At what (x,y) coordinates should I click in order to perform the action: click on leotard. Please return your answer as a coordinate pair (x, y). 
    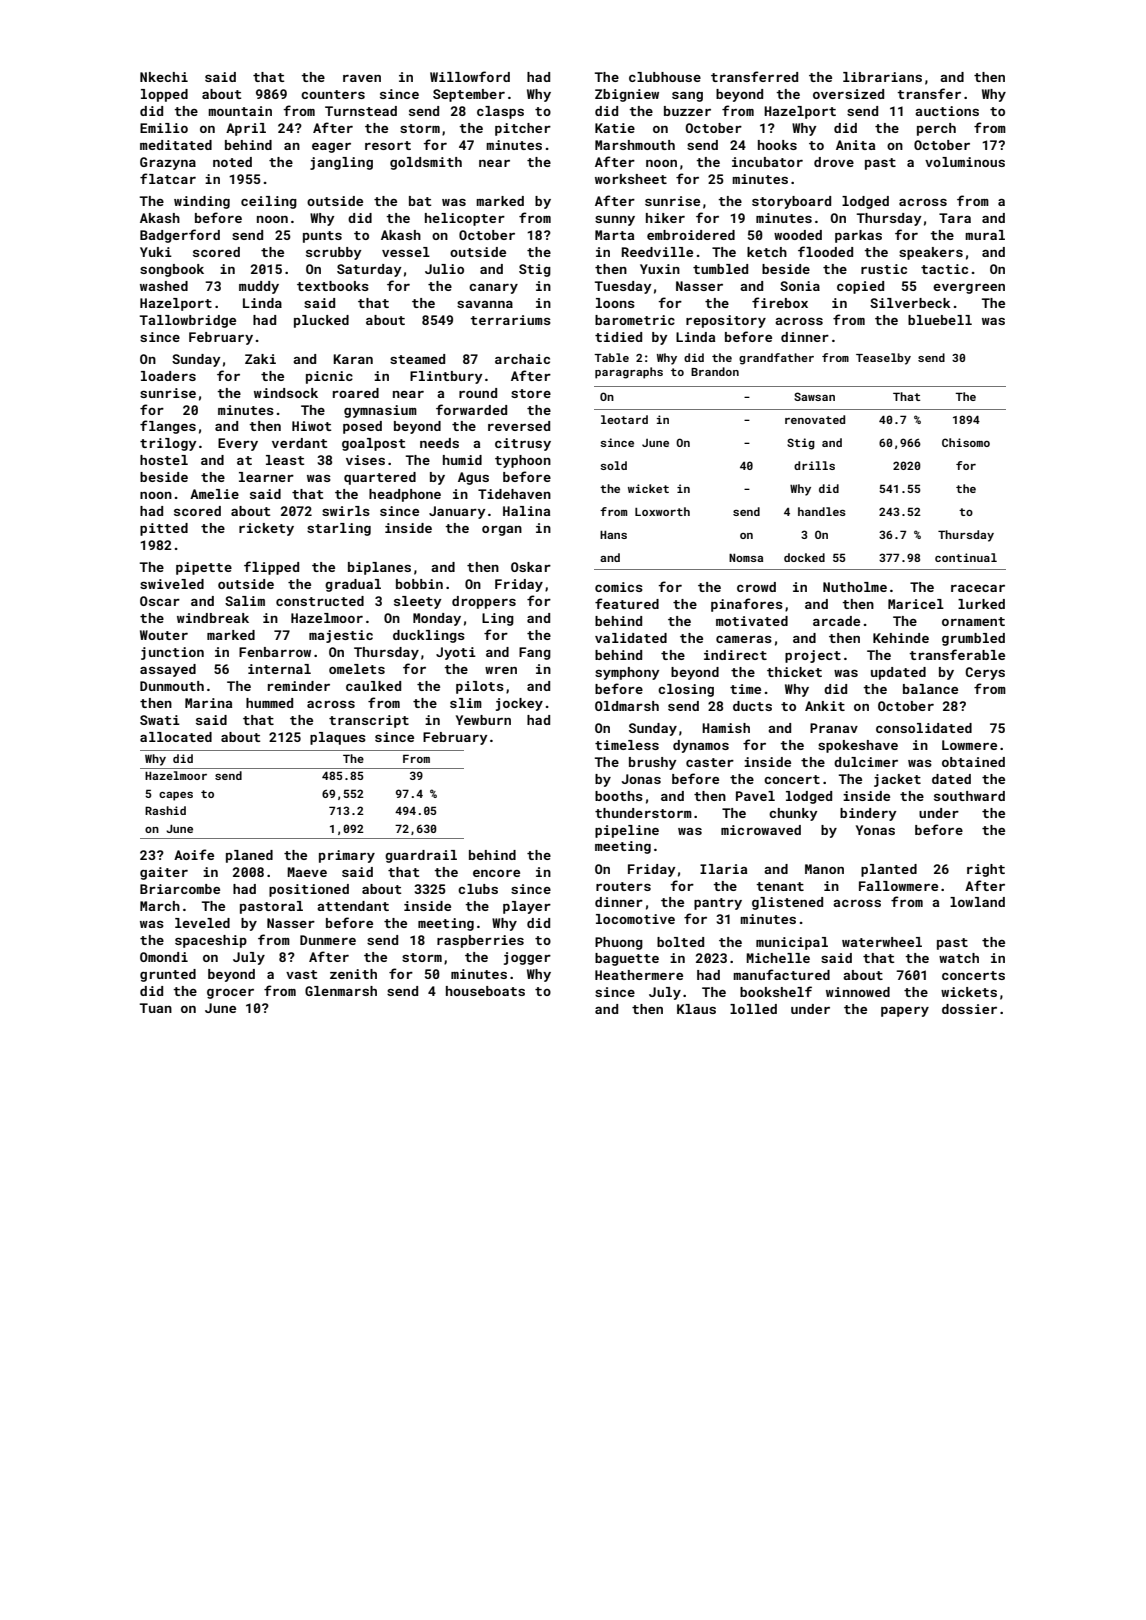
    Looking at the image, I should click on (624, 419).
